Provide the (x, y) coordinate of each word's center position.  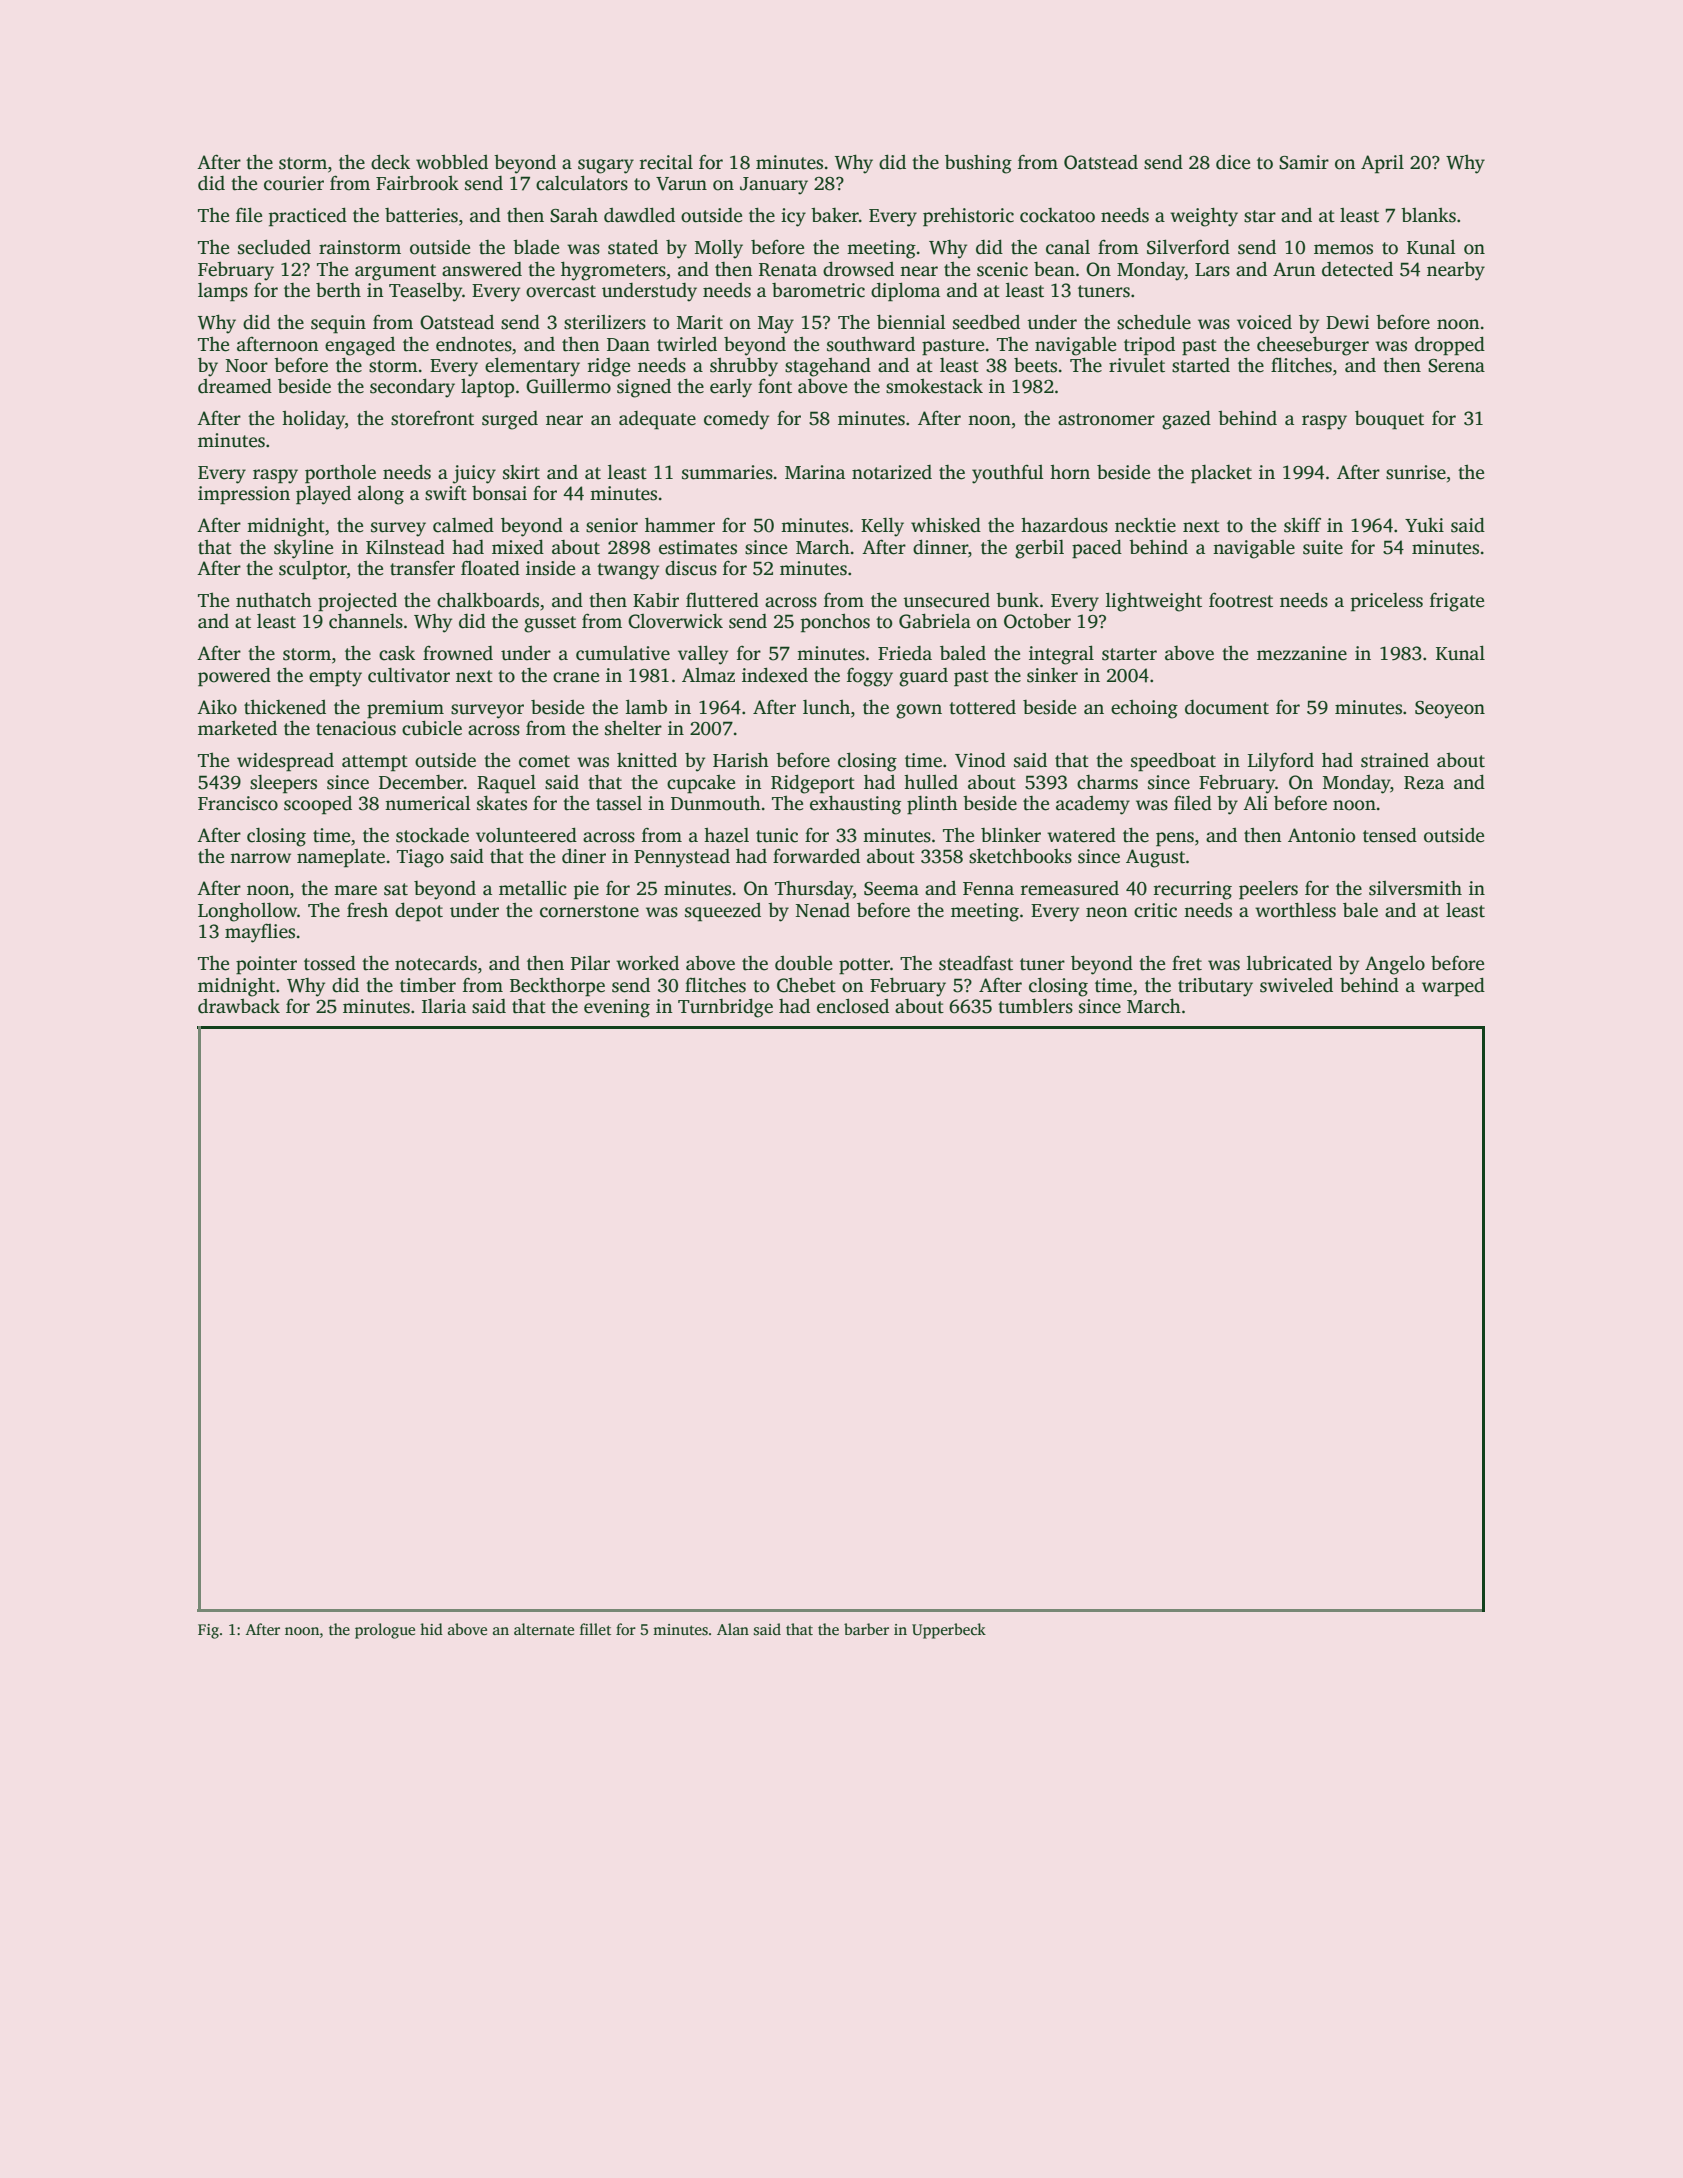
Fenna (988, 889)
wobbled (452, 162)
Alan (733, 1629)
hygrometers (613, 271)
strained (1395, 760)
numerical (428, 803)
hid (431, 1629)
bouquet (1389, 420)
